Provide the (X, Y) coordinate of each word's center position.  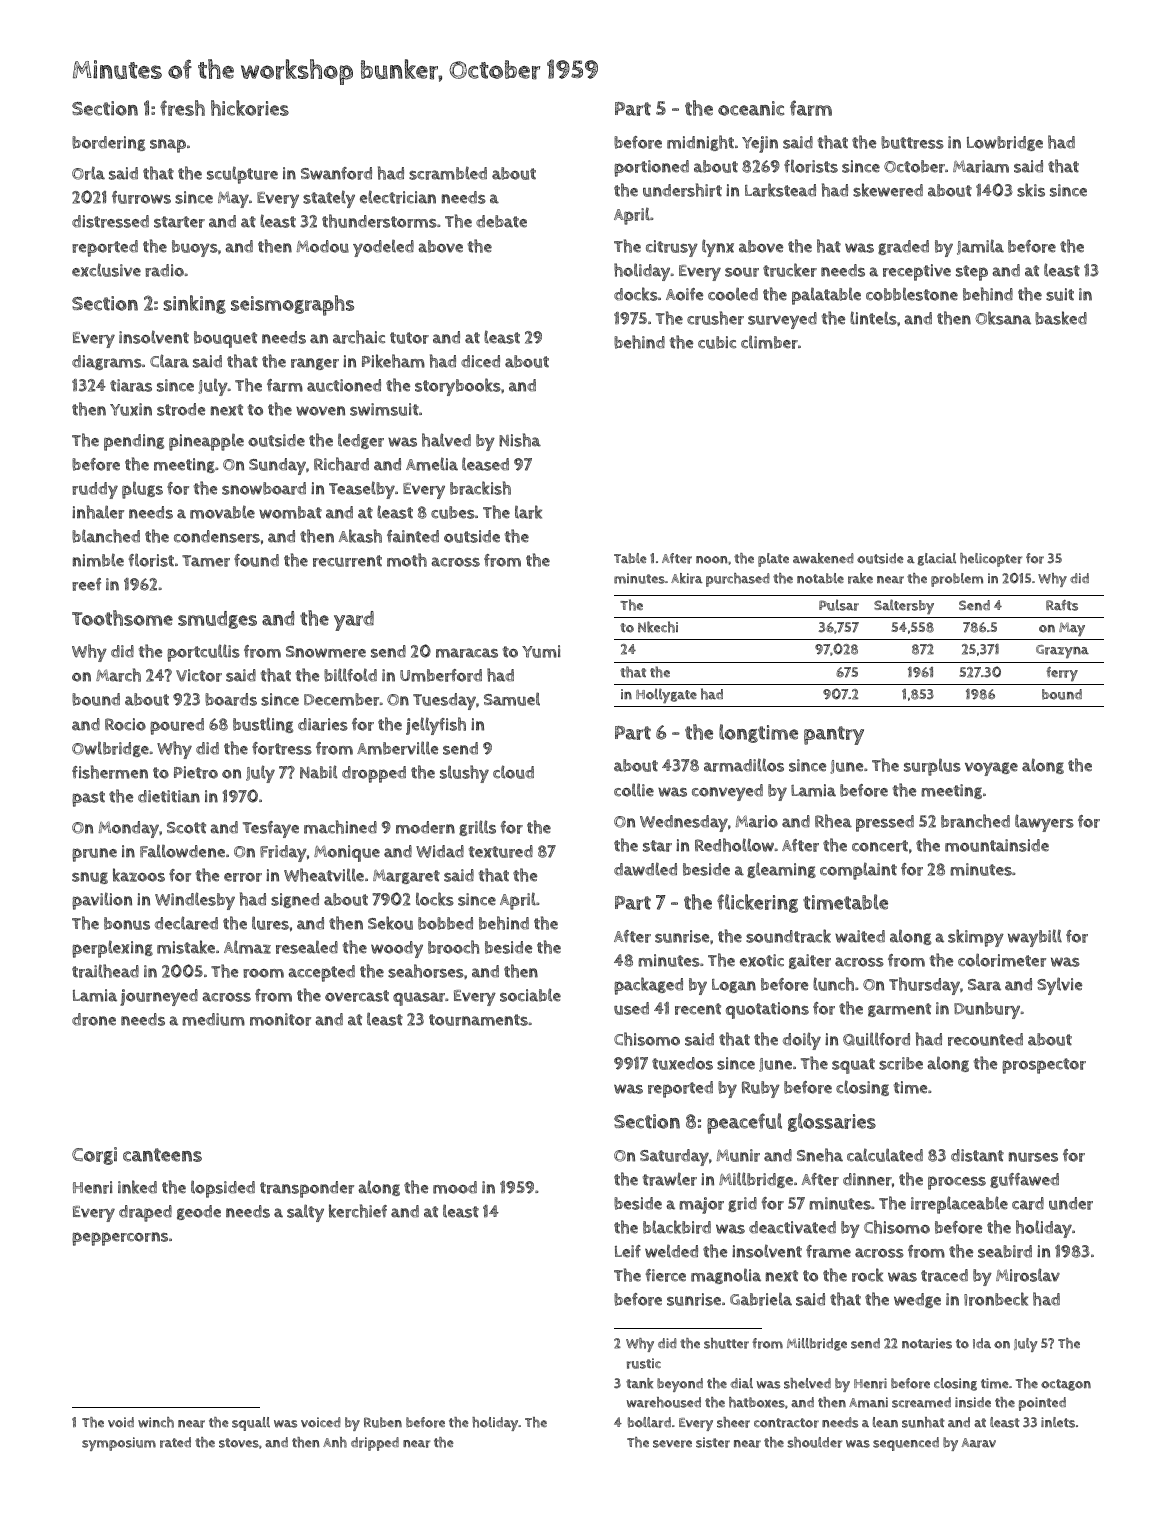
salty (305, 1213)
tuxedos (682, 1063)
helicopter (991, 560)
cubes (453, 512)
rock (867, 1275)
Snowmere (326, 652)
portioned (651, 168)
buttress (912, 142)
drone (94, 1019)
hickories (250, 108)
